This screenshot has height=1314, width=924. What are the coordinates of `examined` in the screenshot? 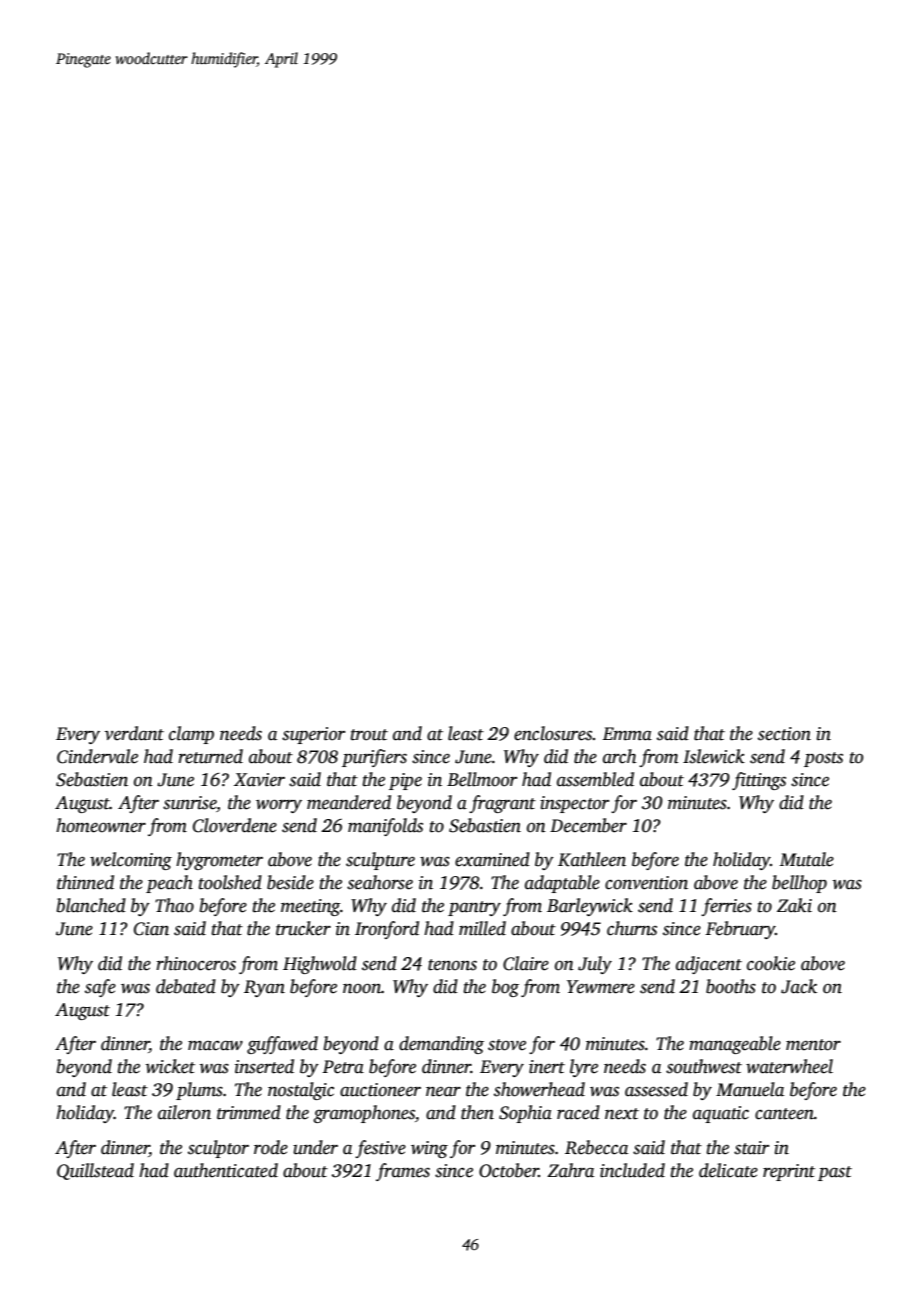 It's located at (492, 859).
